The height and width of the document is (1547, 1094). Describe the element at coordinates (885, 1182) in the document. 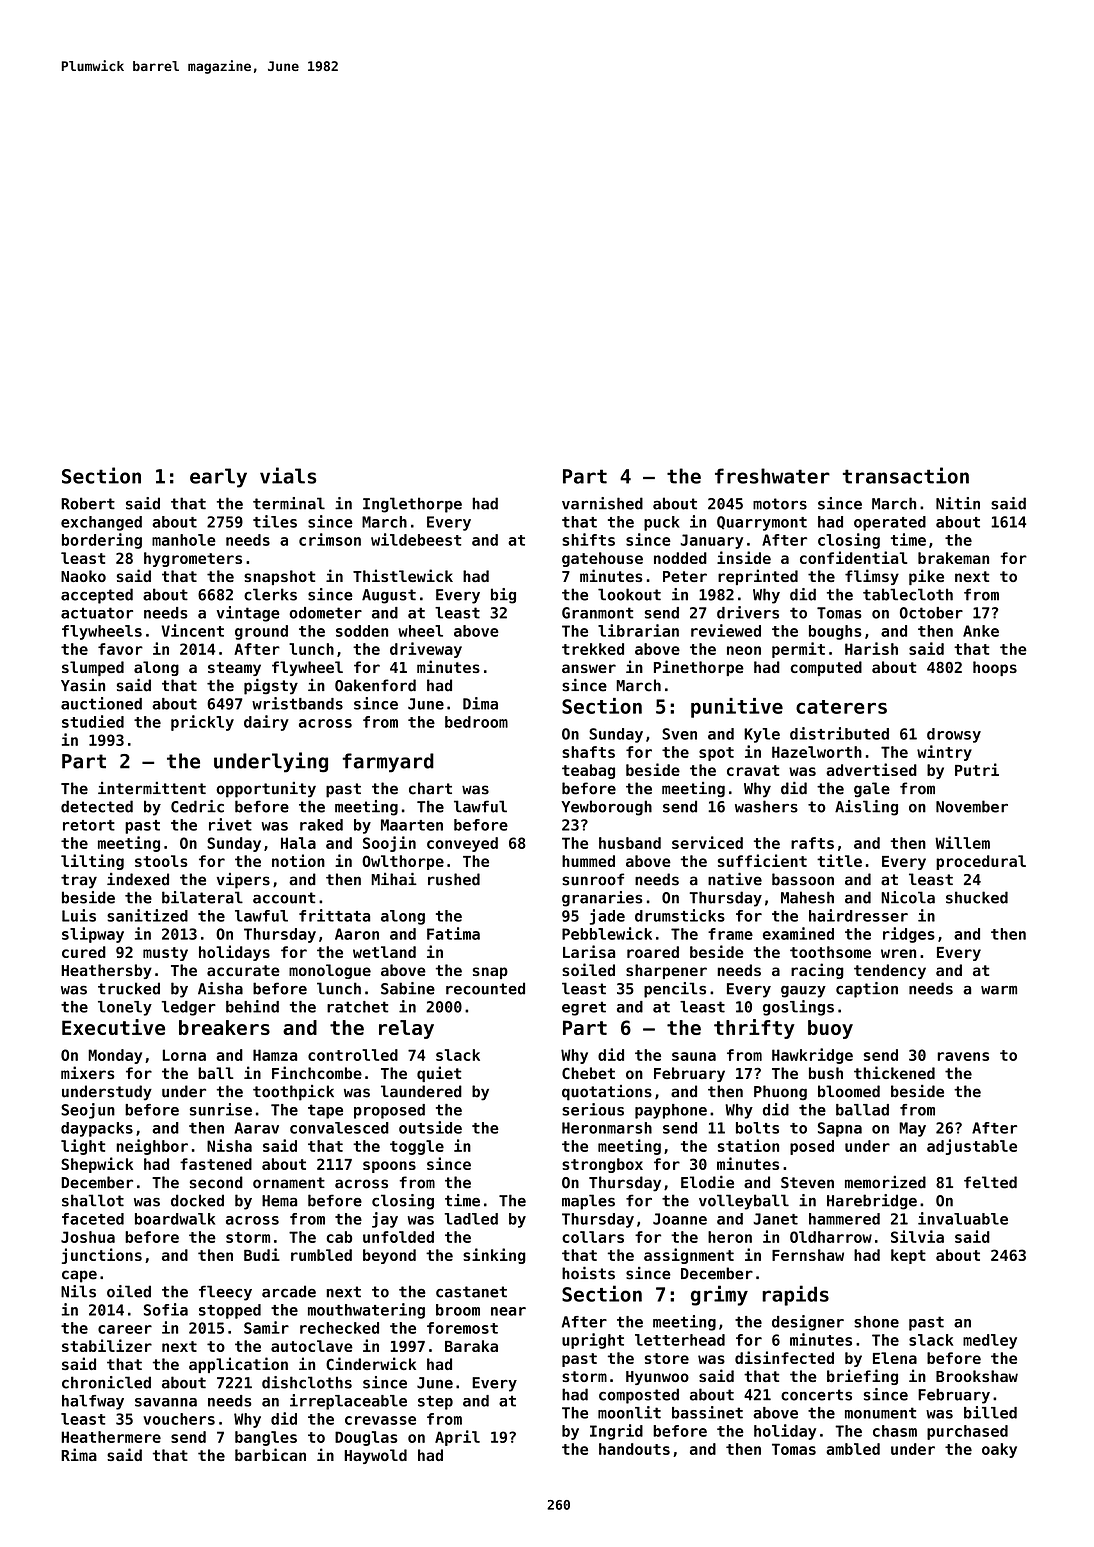

I see `memorized` at that location.
